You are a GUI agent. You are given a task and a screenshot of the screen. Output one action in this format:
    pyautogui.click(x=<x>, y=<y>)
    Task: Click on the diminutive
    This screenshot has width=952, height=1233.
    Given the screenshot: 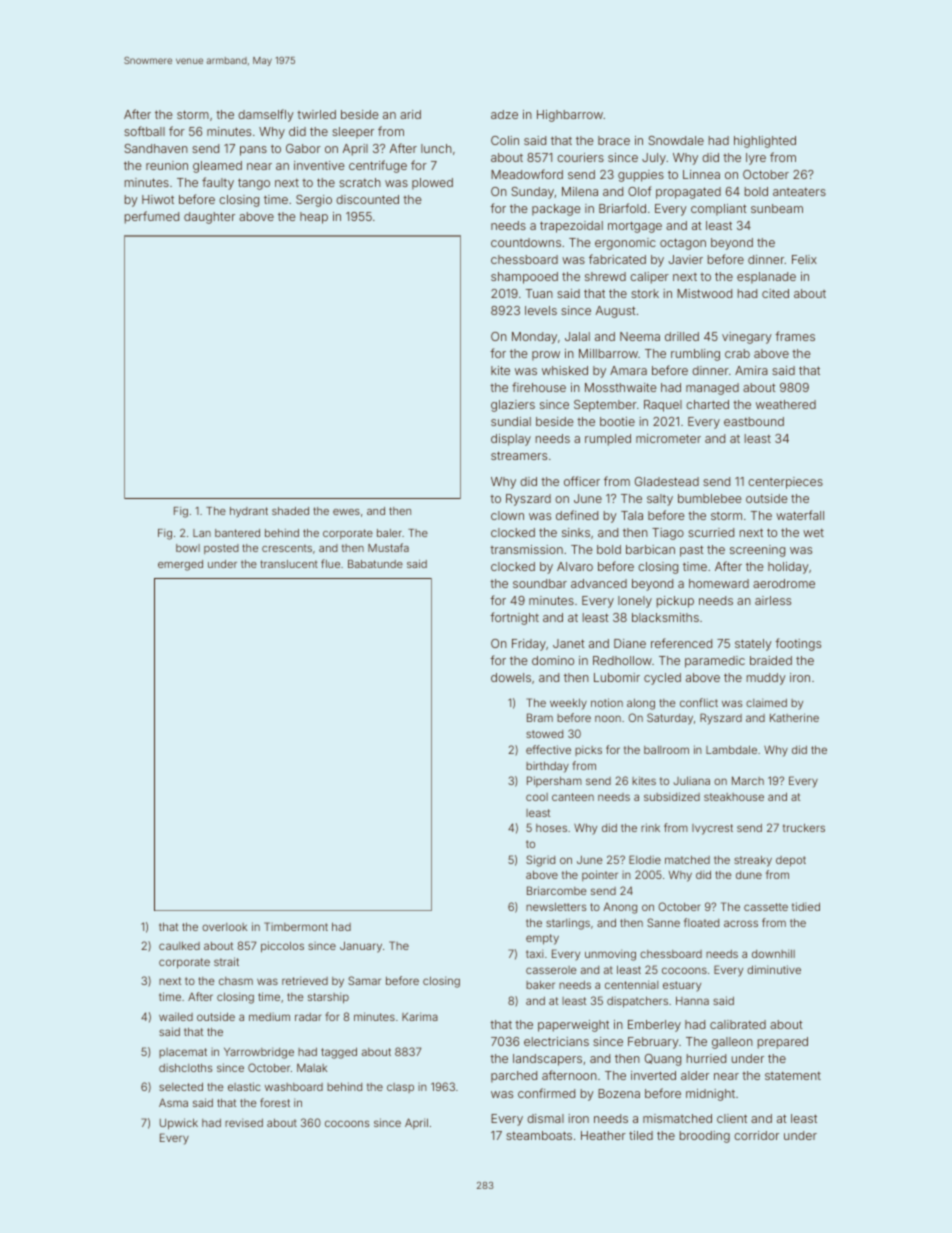 What is the action you would take?
    pyautogui.click(x=774, y=969)
